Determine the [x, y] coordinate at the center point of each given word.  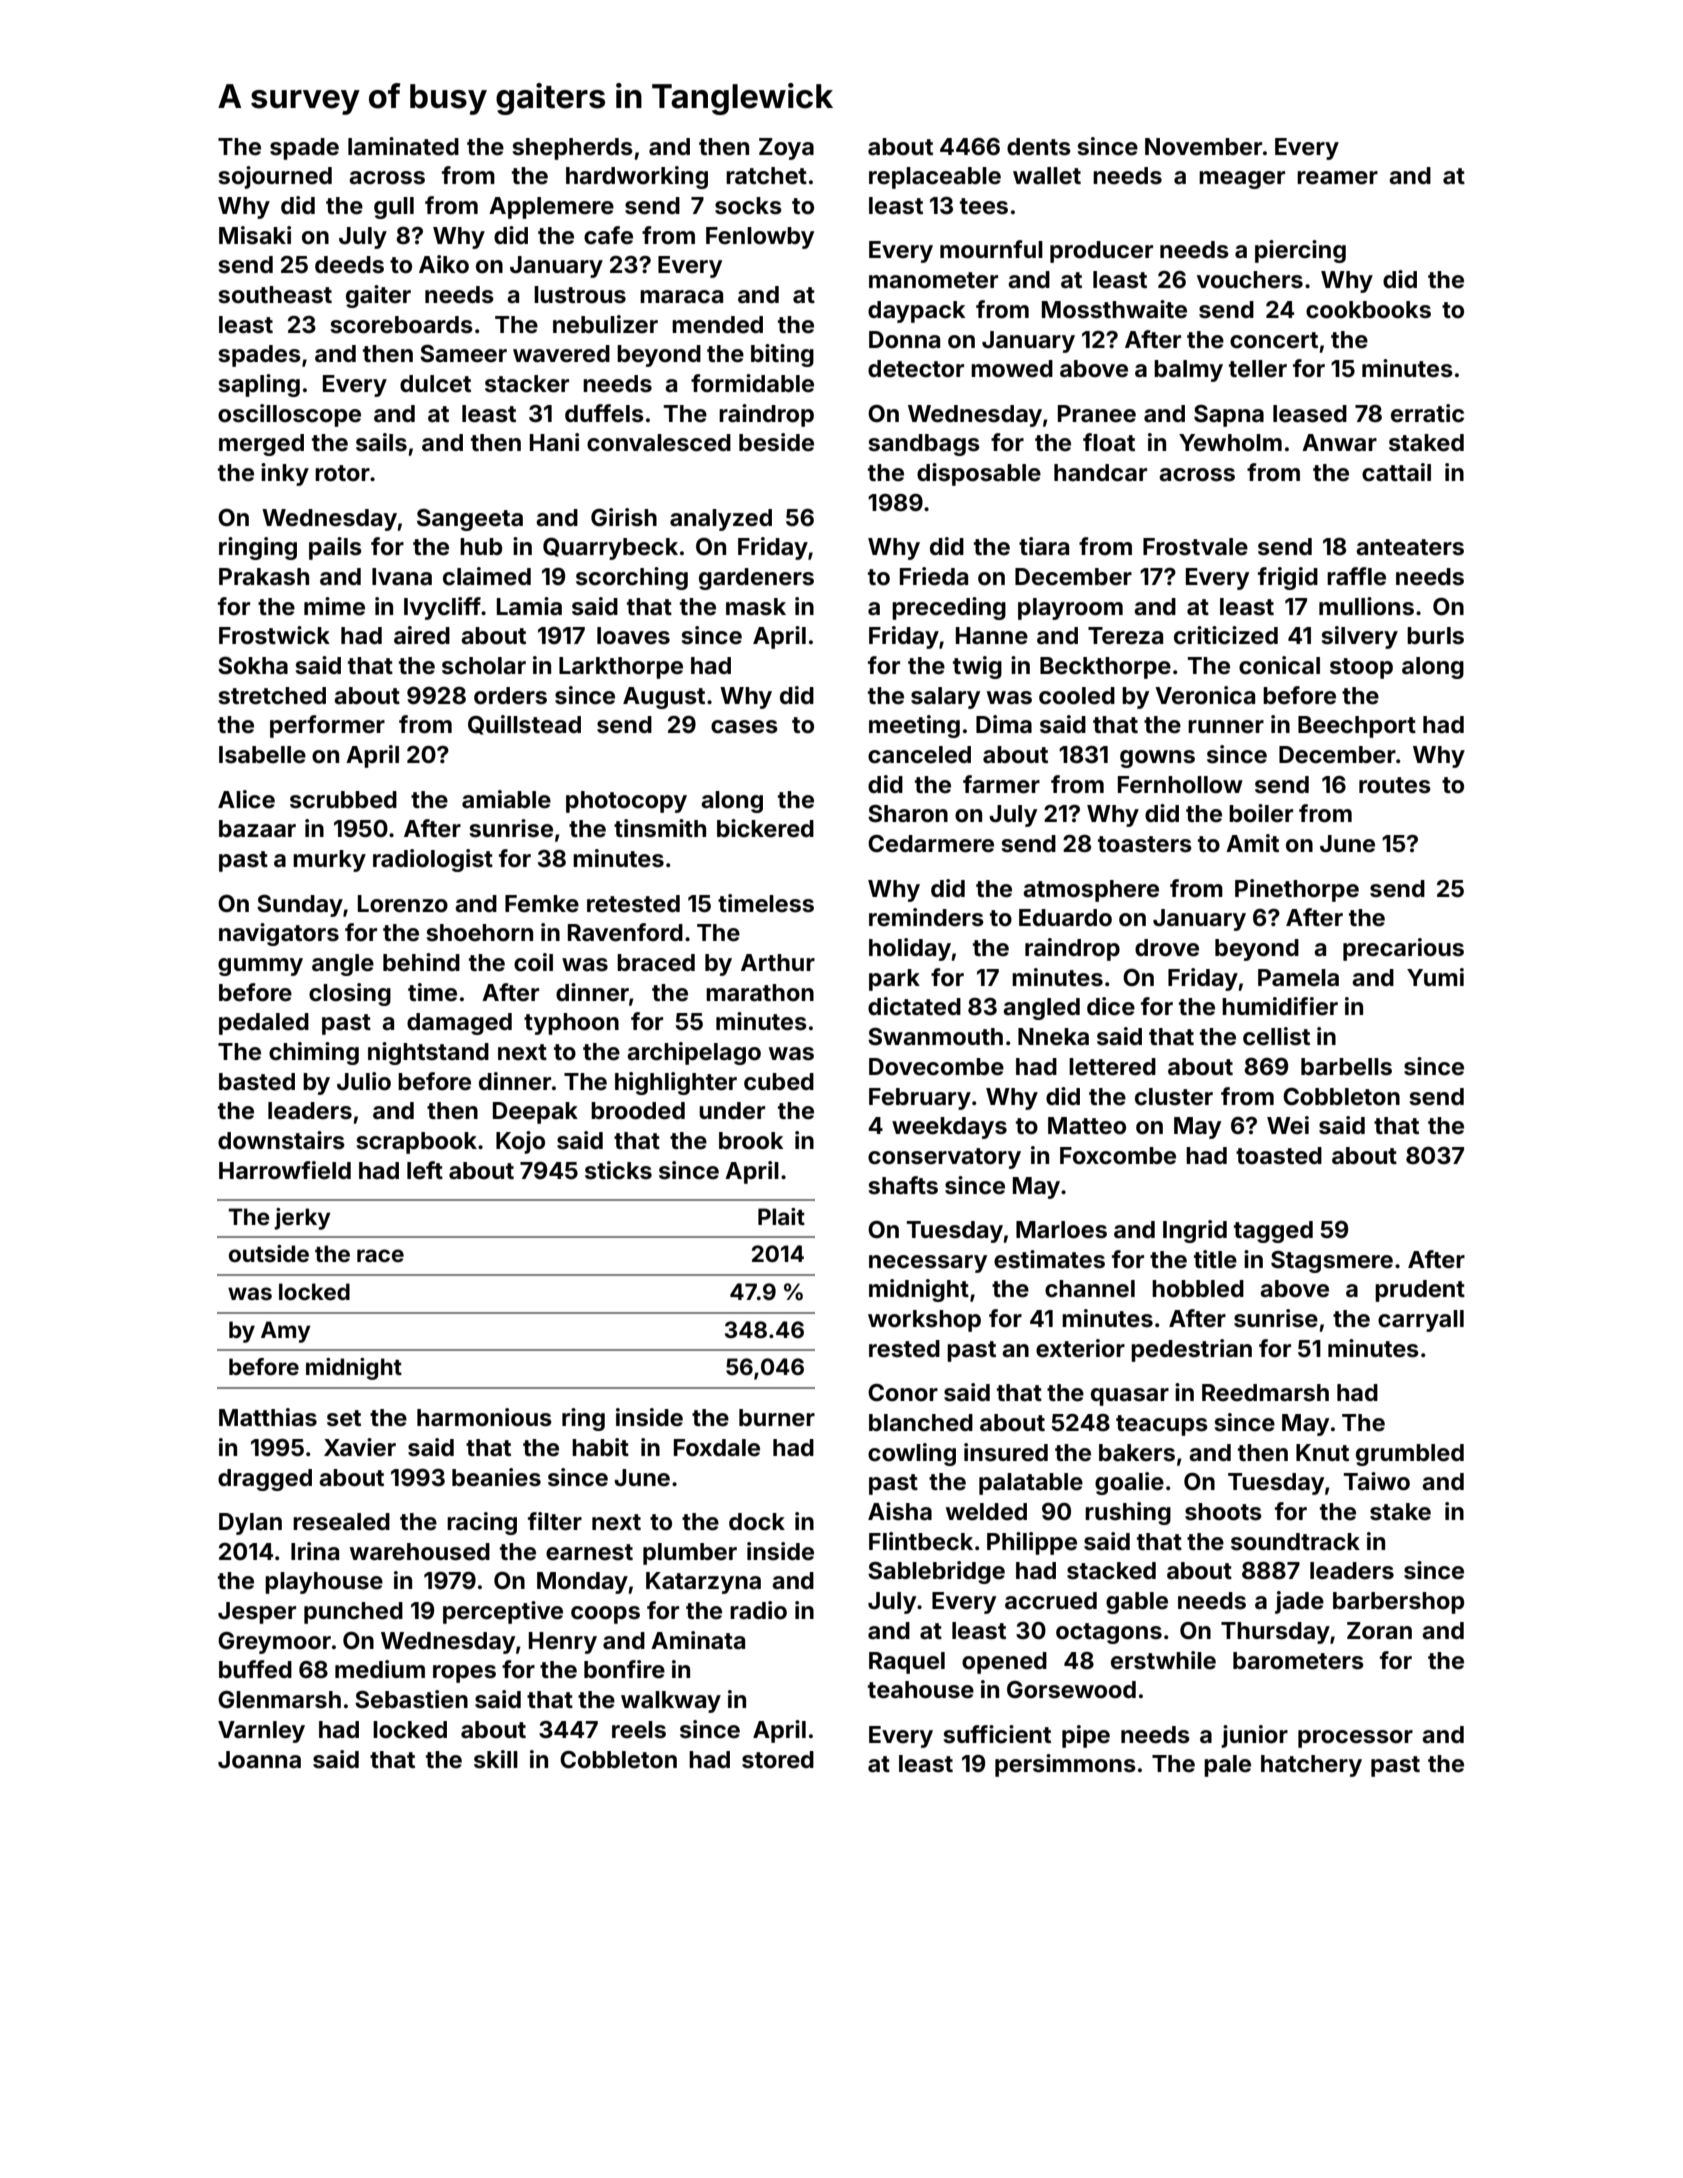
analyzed [721, 520]
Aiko [444, 264]
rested [904, 1349]
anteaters [1410, 547]
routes [1395, 785]
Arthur [778, 962]
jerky [302, 1219]
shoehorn [480, 933]
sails [381, 442]
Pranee [1097, 414]
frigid [1288, 578]
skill [496, 1759]
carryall [1421, 1321]
